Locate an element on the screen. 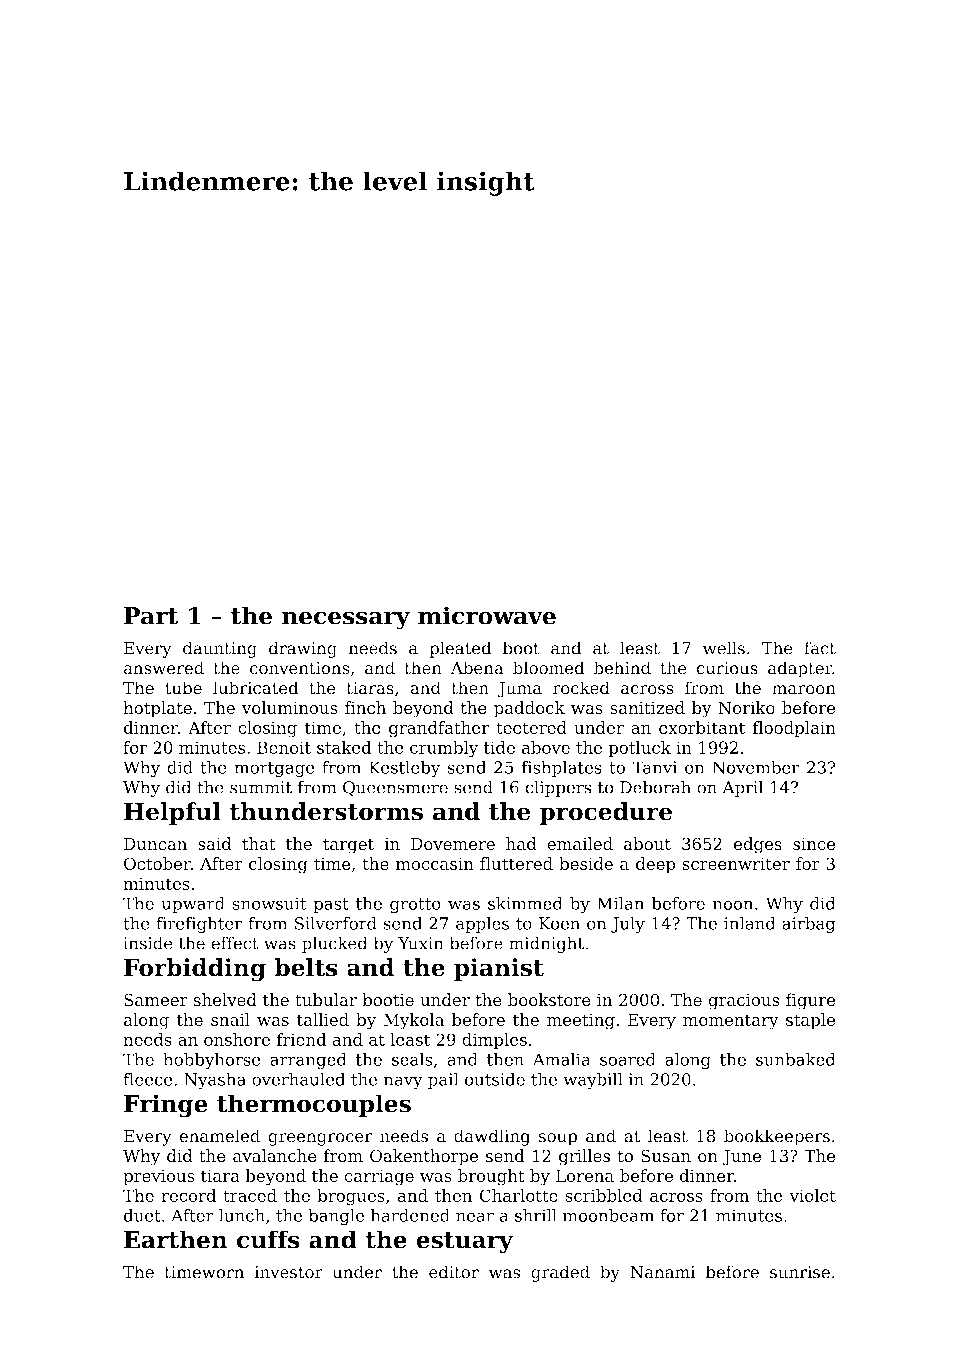  editor is located at coordinates (454, 1272).
